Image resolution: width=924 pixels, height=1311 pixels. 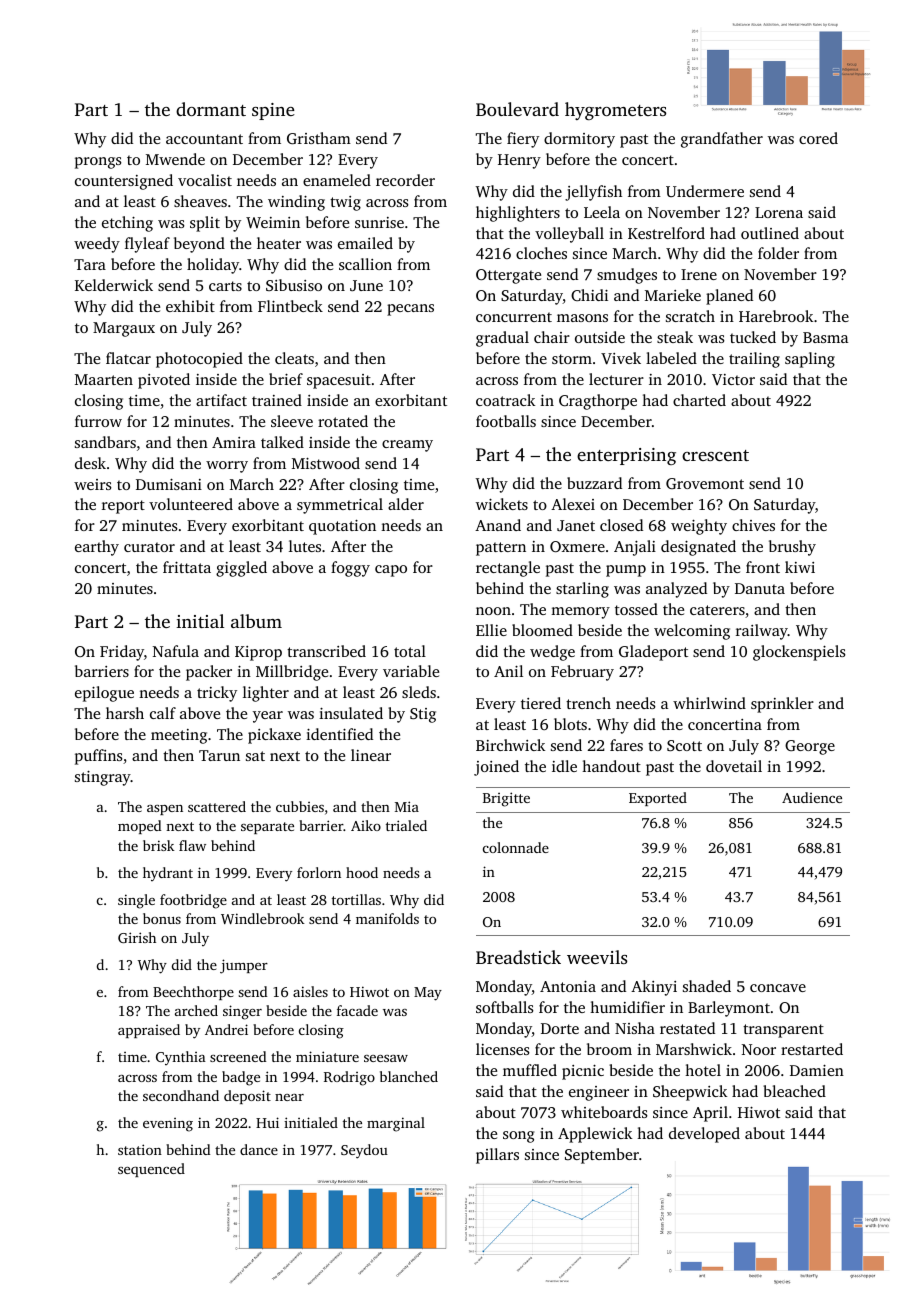 I want to click on Birchwick, so click(x=510, y=745).
